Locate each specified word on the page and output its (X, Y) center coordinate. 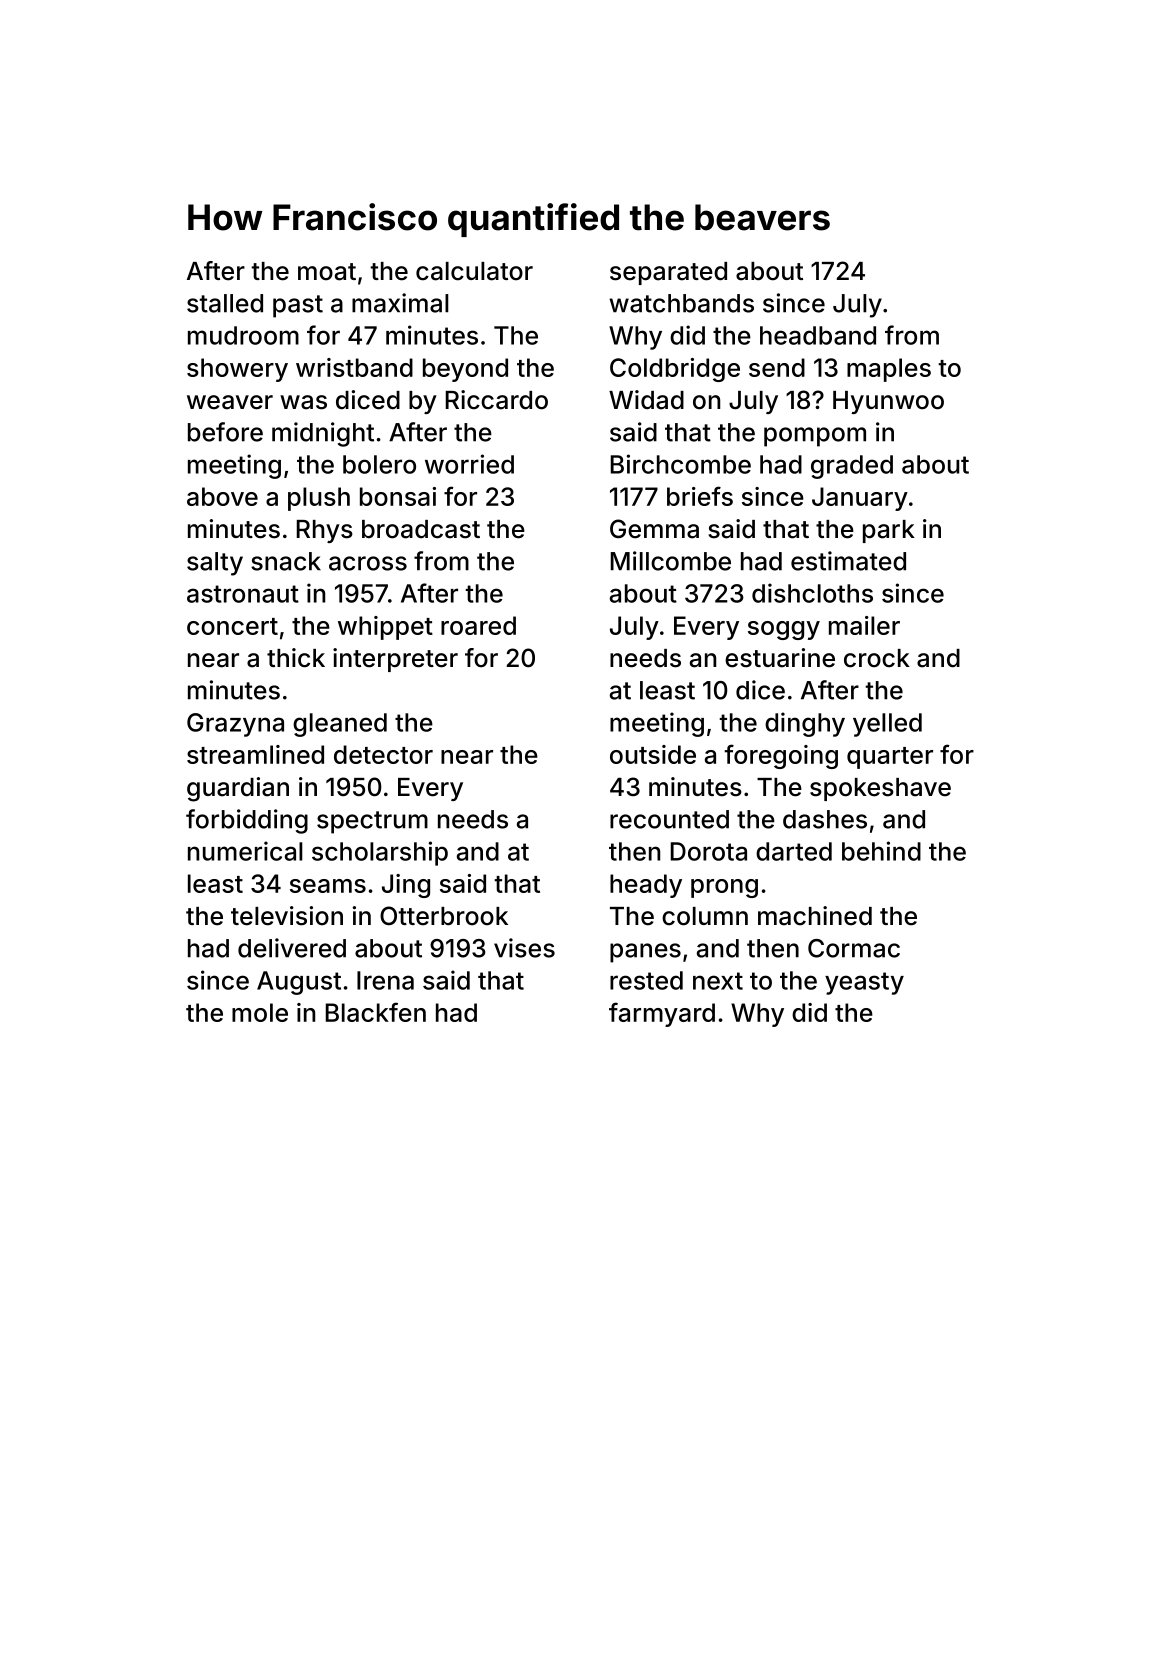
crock (877, 658)
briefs (700, 496)
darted (794, 851)
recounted (669, 819)
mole (260, 1012)
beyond (465, 370)
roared (478, 625)
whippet (385, 628)
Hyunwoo (888, 402)
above (222, 496)
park (889, 531)
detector (383, 754)
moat (327, 272)
